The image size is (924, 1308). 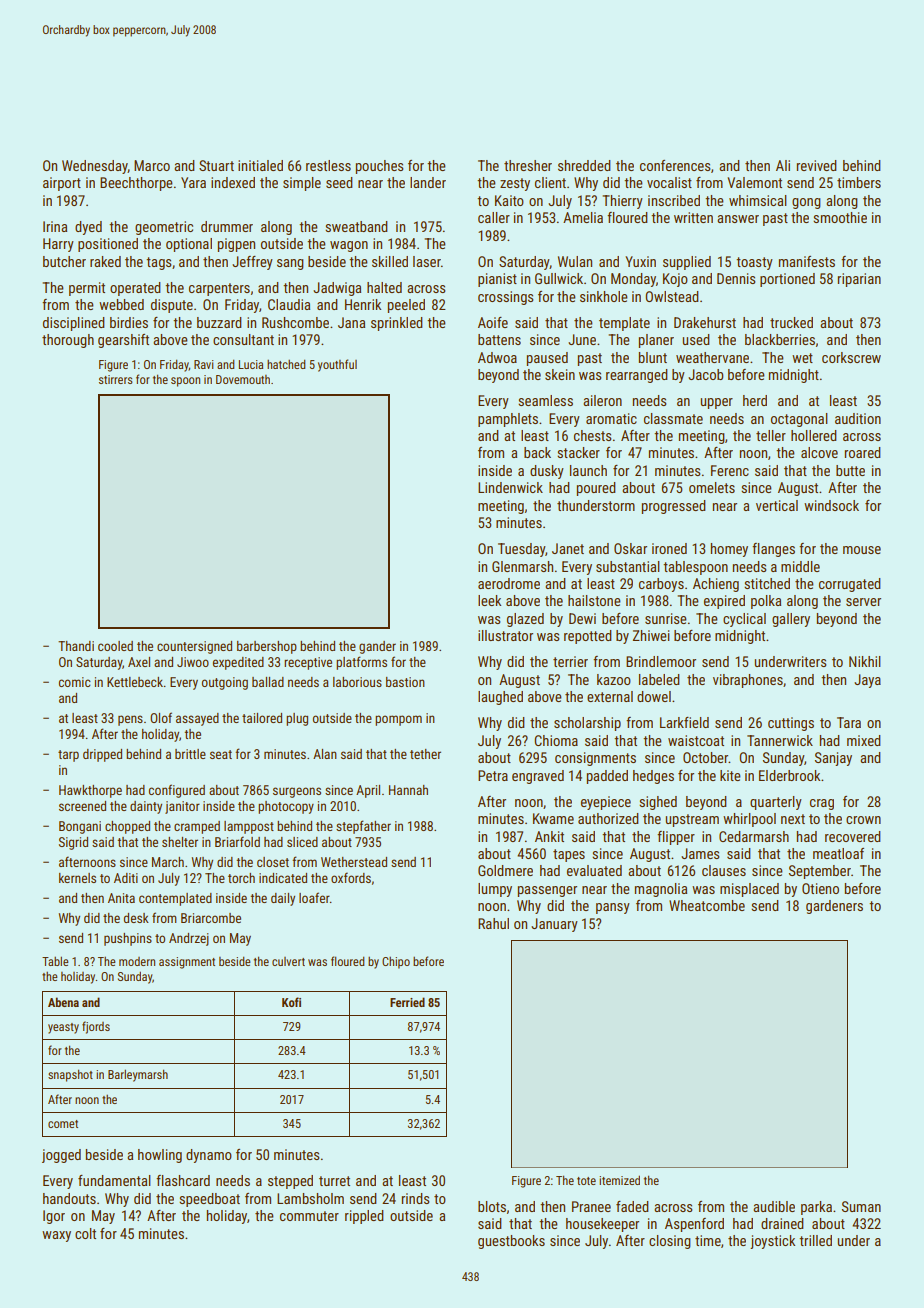 What do you see at coordinates (190, 754) in the screenshot?
I see `brittle` at bounding box center [190, 754].
